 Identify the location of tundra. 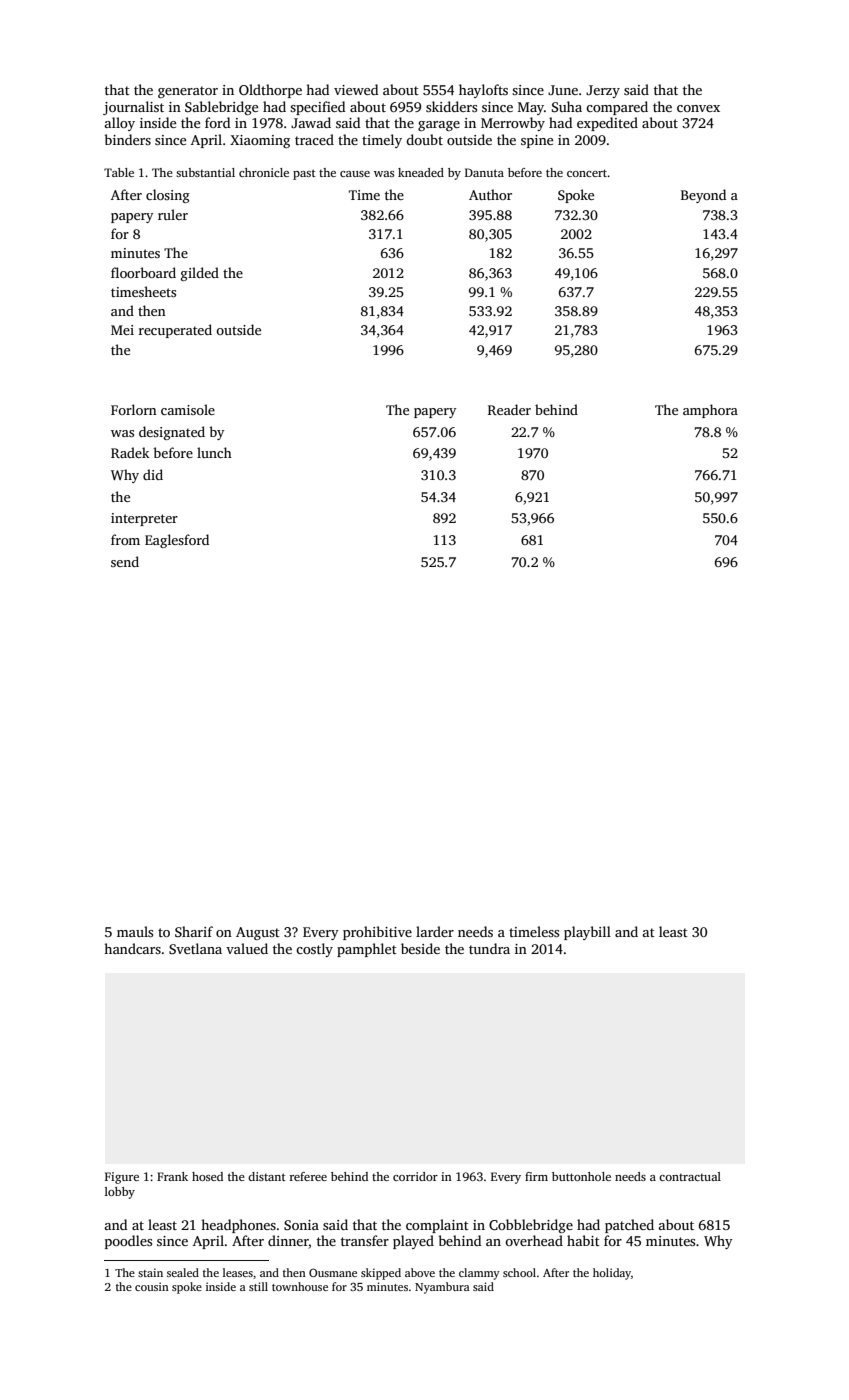
(489, 948).
